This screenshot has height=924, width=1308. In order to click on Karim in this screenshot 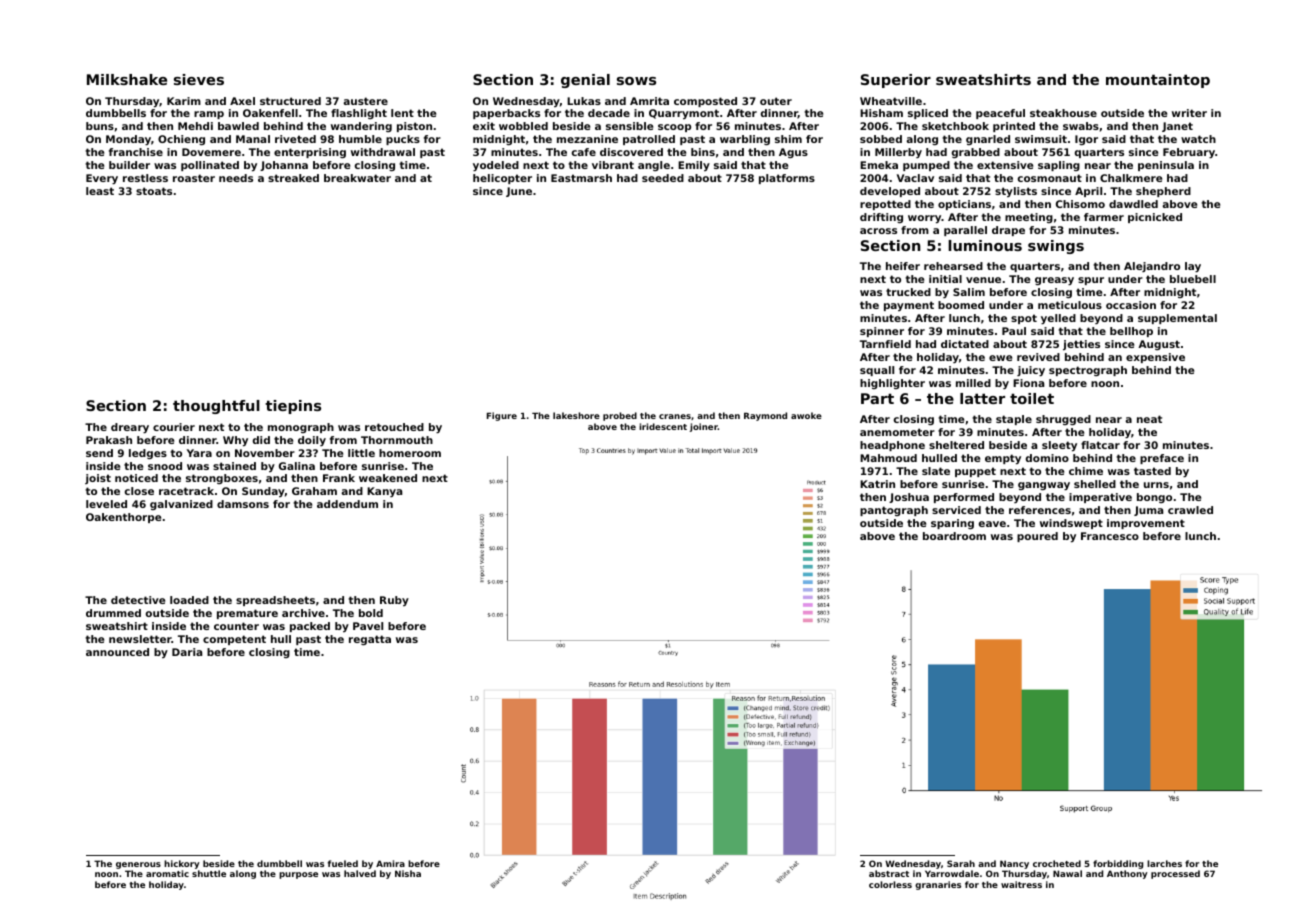, I will do `click(184, 101)`.
